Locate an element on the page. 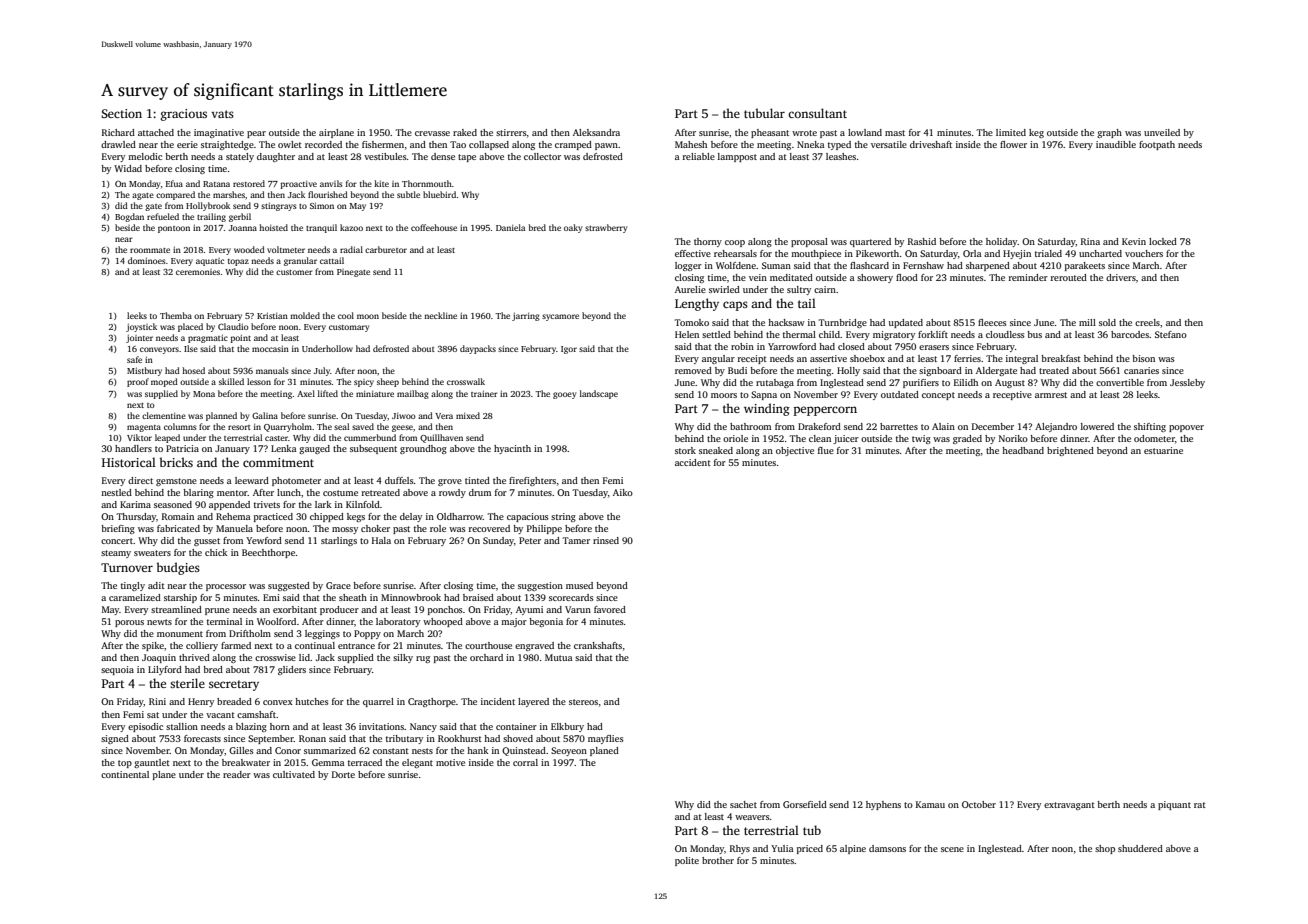 Image resolution: width=1308 pixels, height=924 pixels. magenta is located at coordinates (144, 428).
